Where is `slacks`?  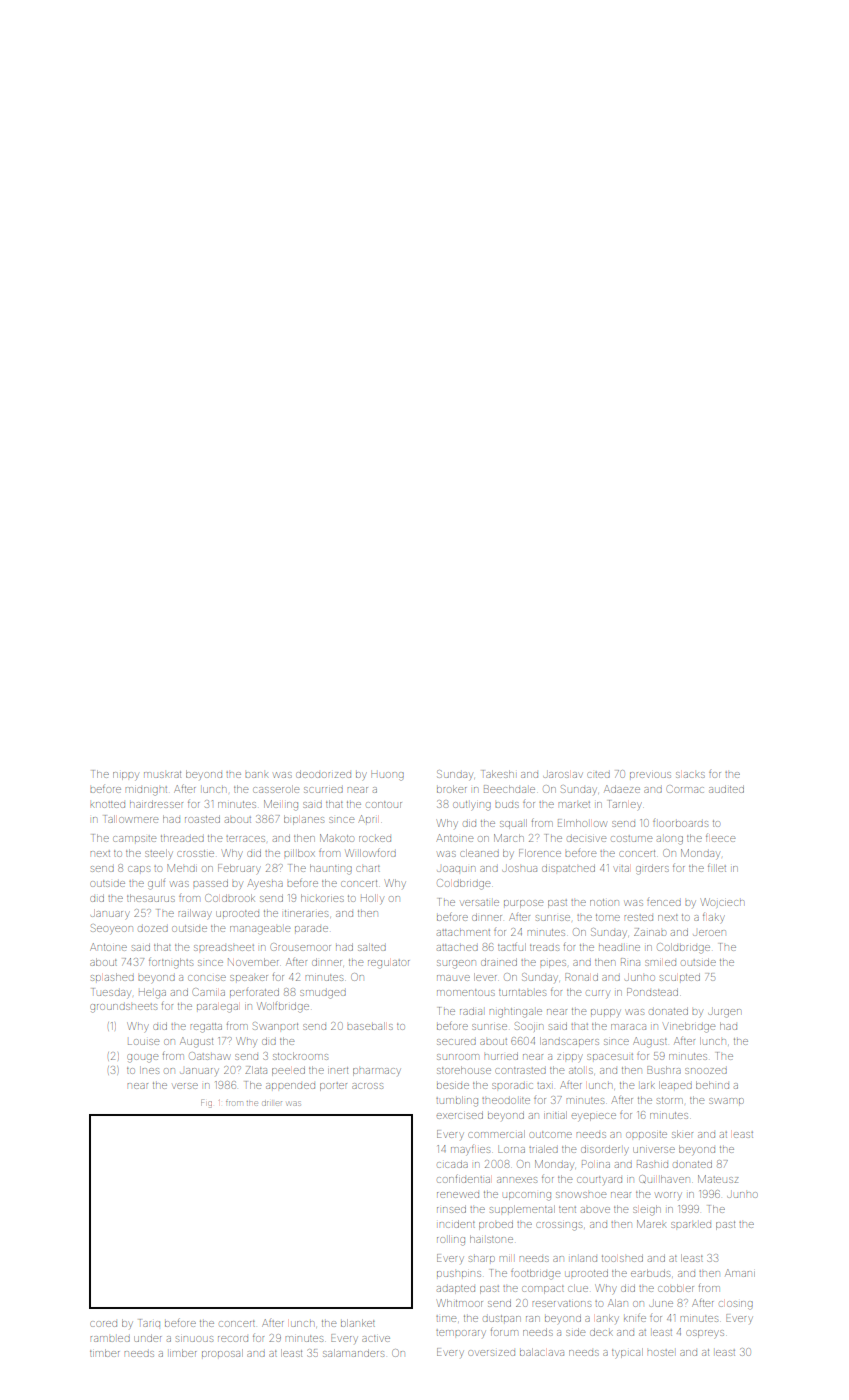
slacks is located at coordinates (690, 775).
